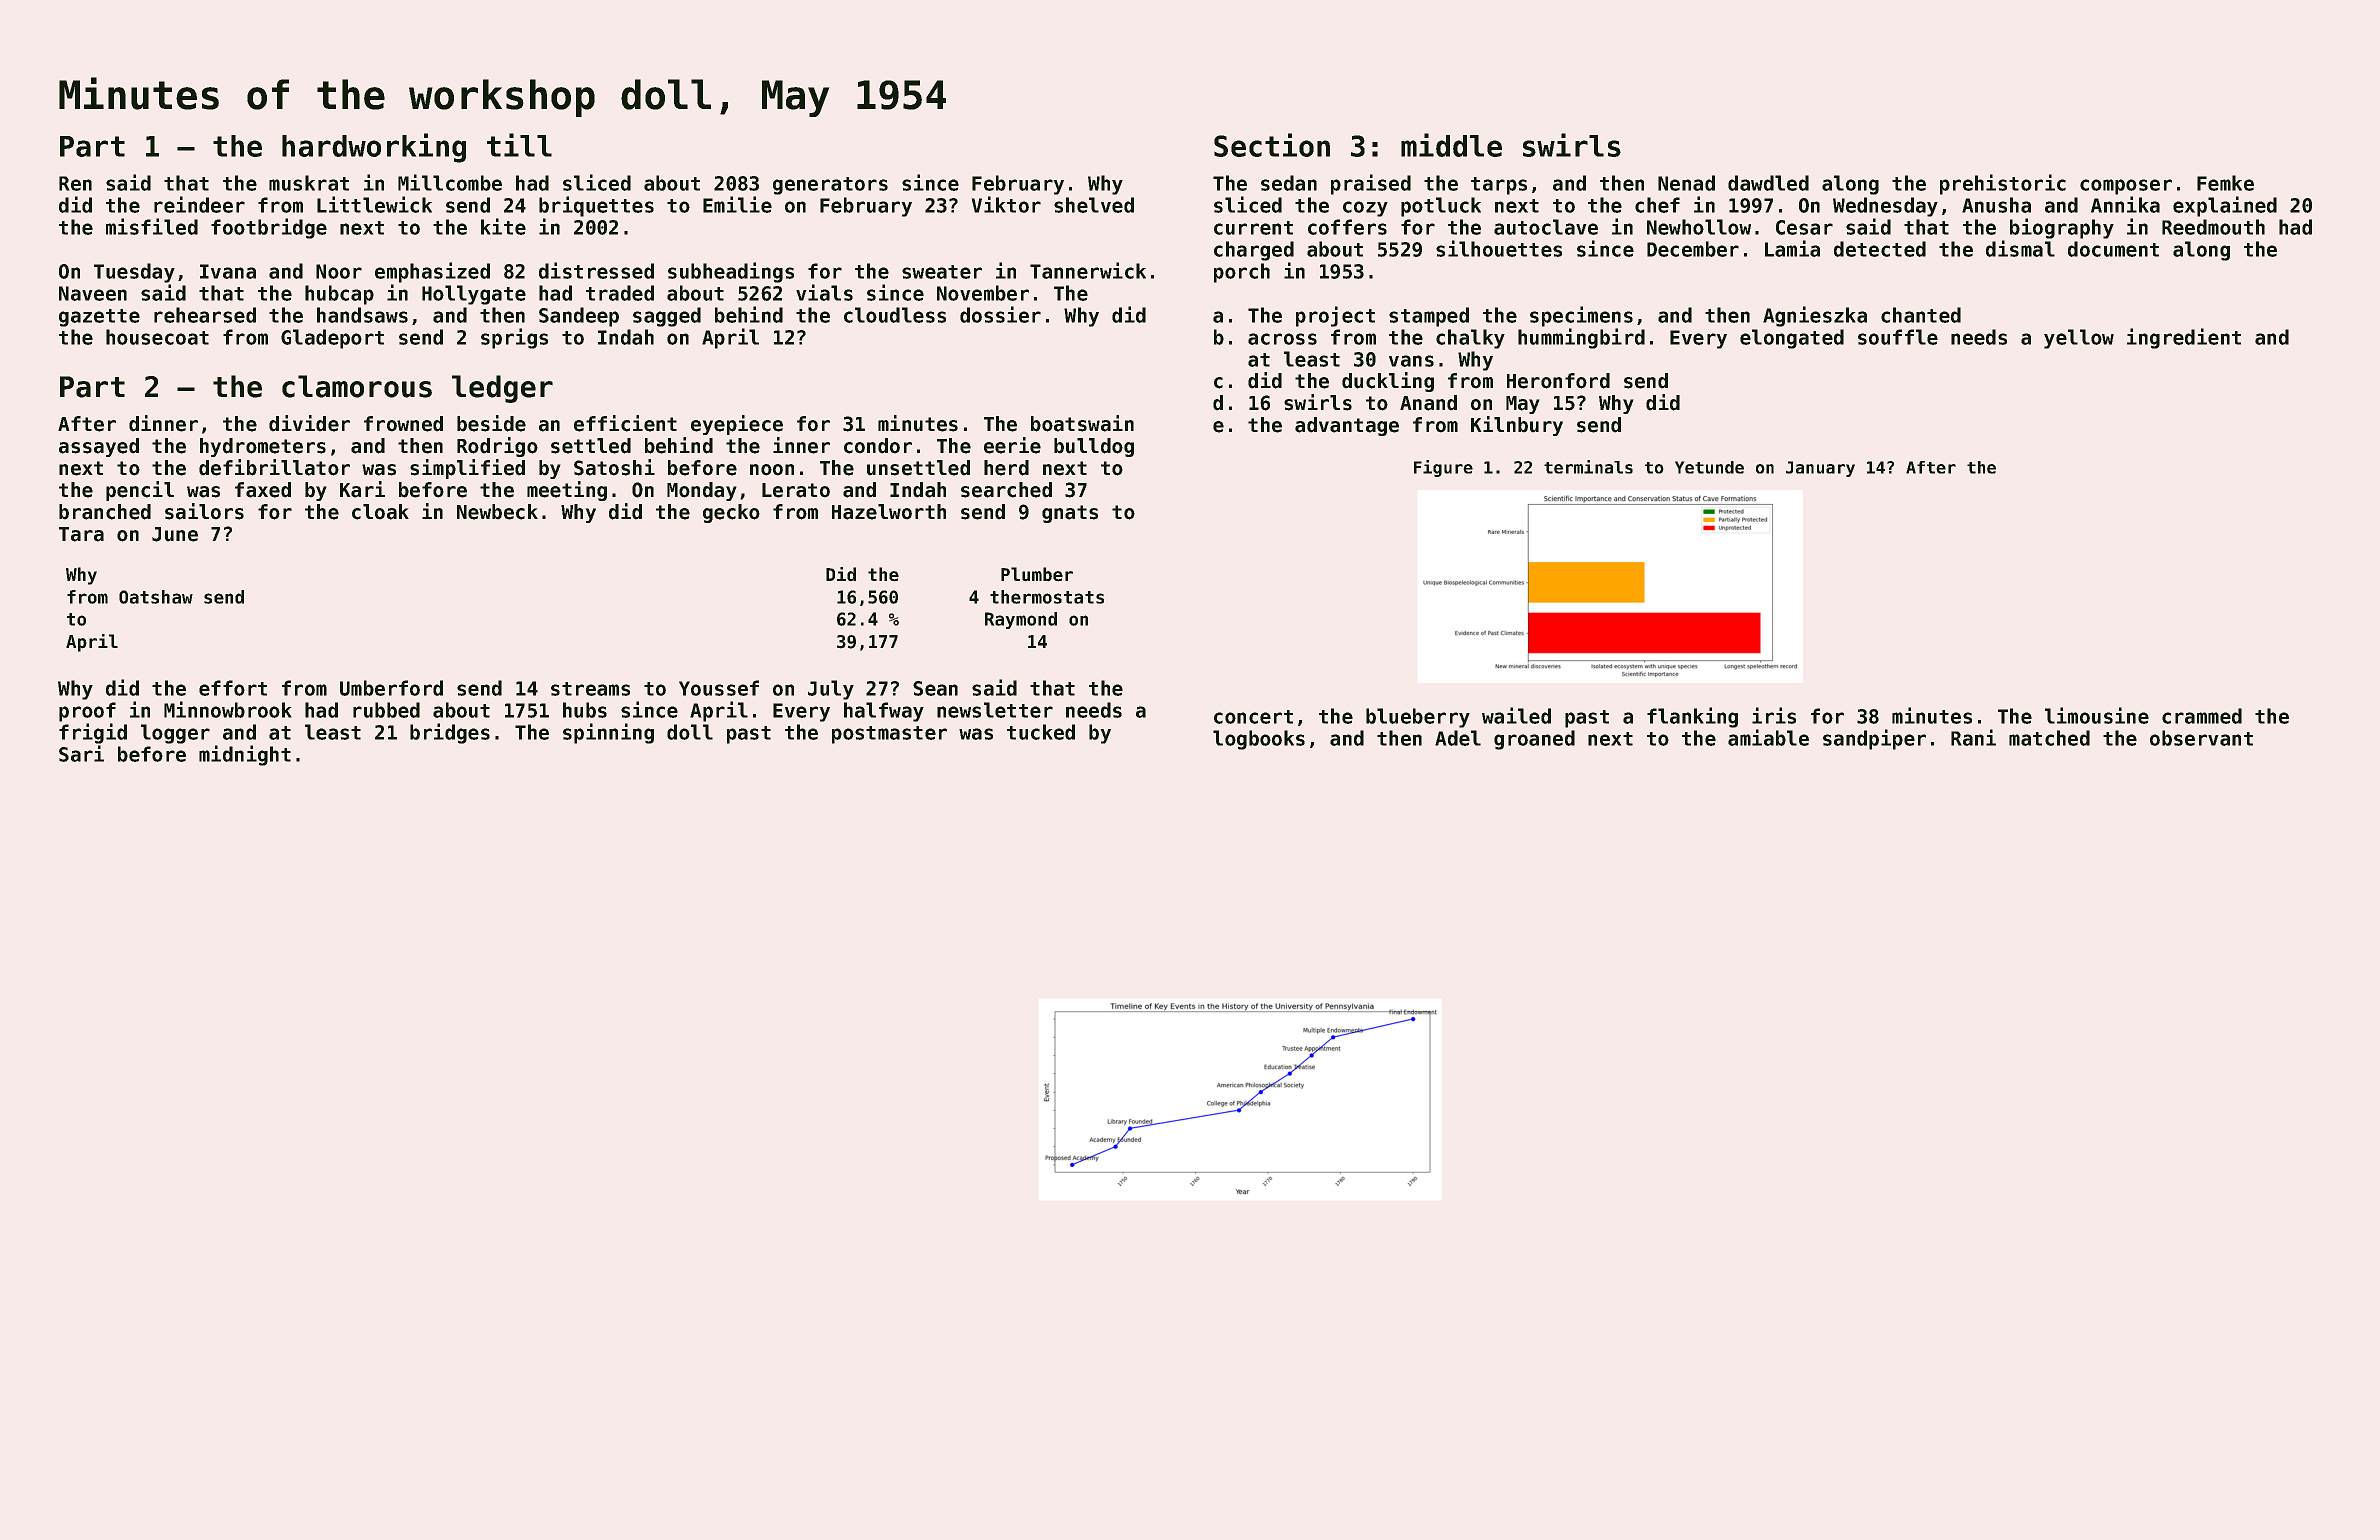 This screenshot has width=2380, height=1540. Describe the element at coordinates (2003, 184) in the screenshot. I see `prehistoric` at that location.
